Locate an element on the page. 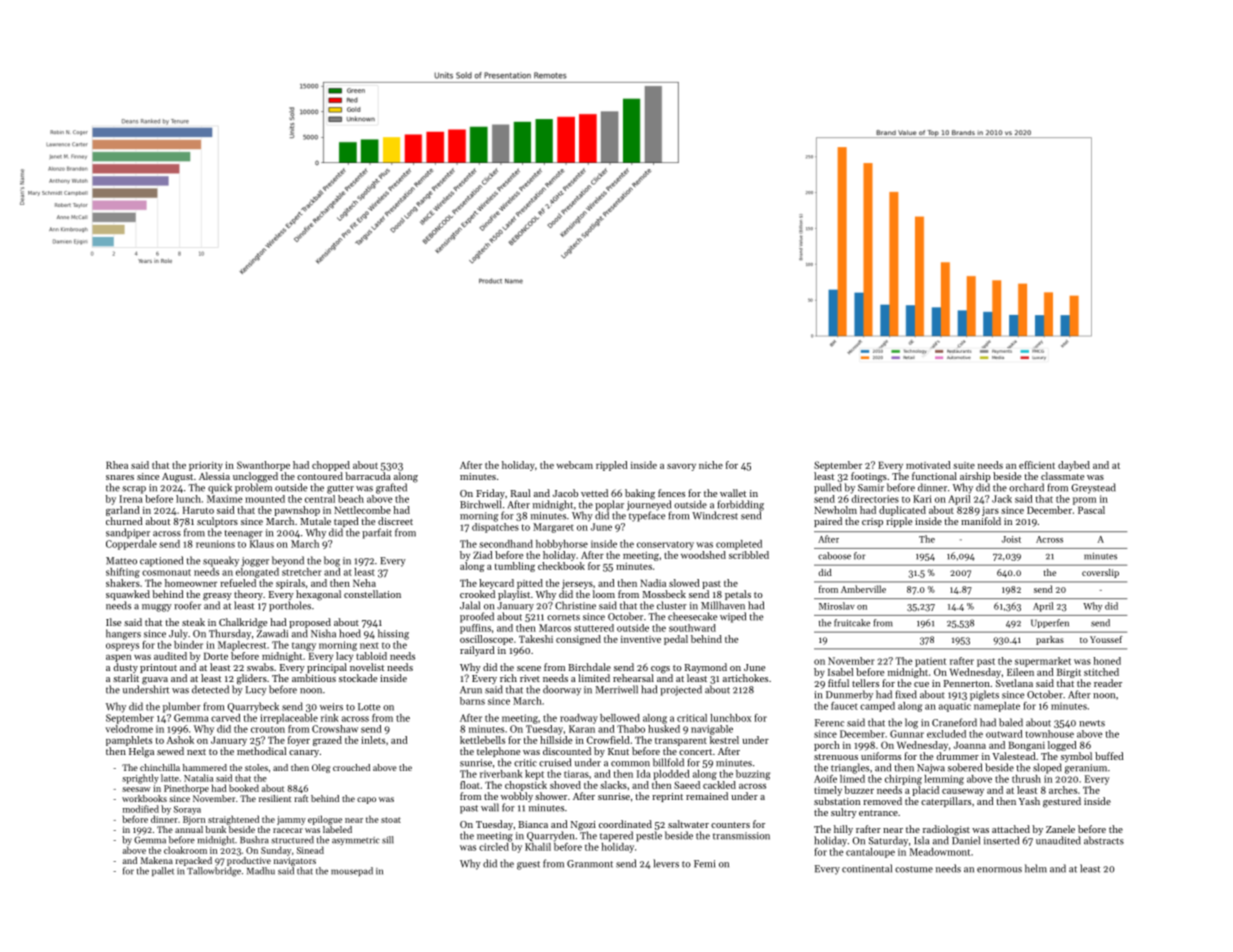  Birchwell is located at coordinates (480, 504).
